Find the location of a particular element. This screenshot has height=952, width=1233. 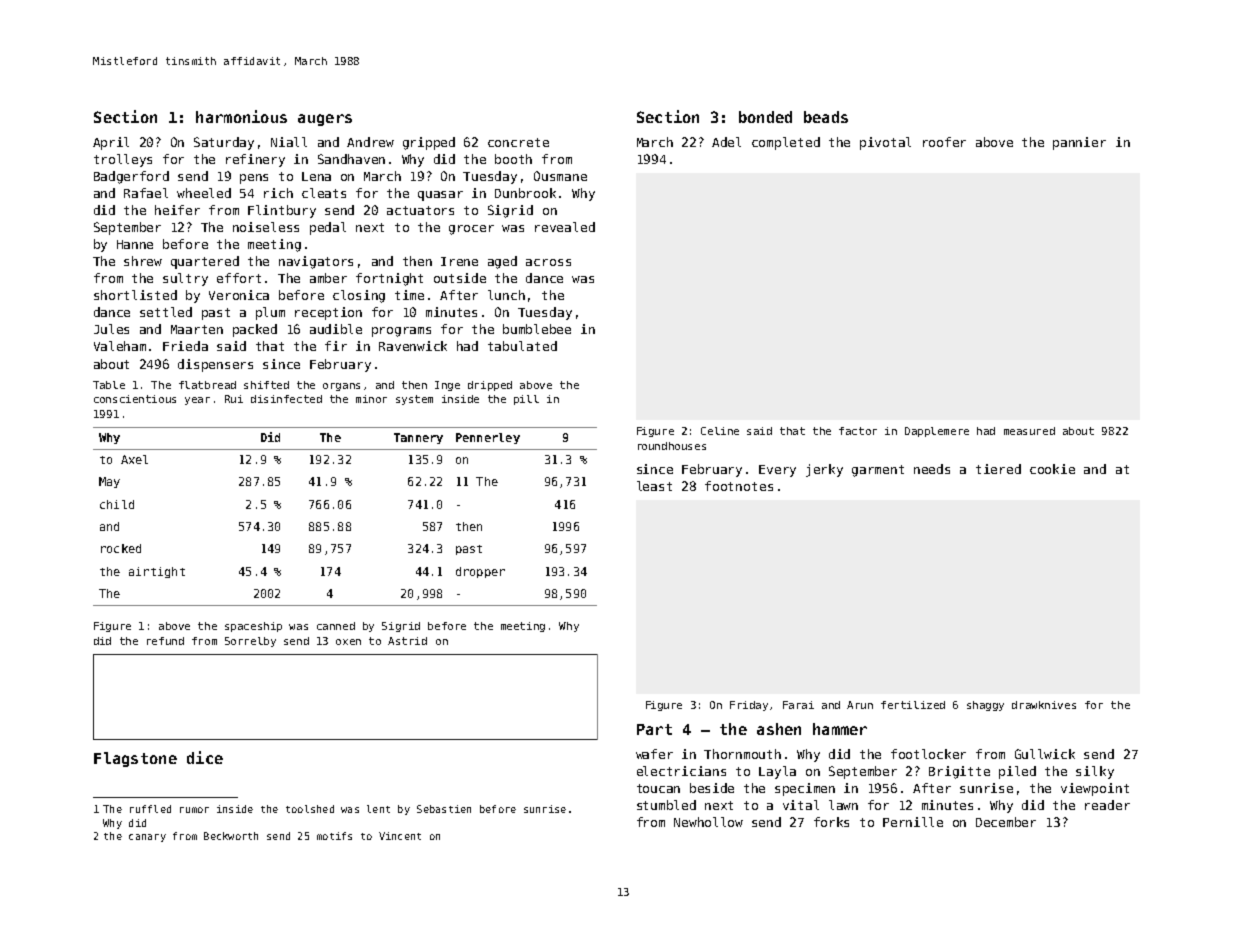

tiered is located at coordinates (998, 469).
